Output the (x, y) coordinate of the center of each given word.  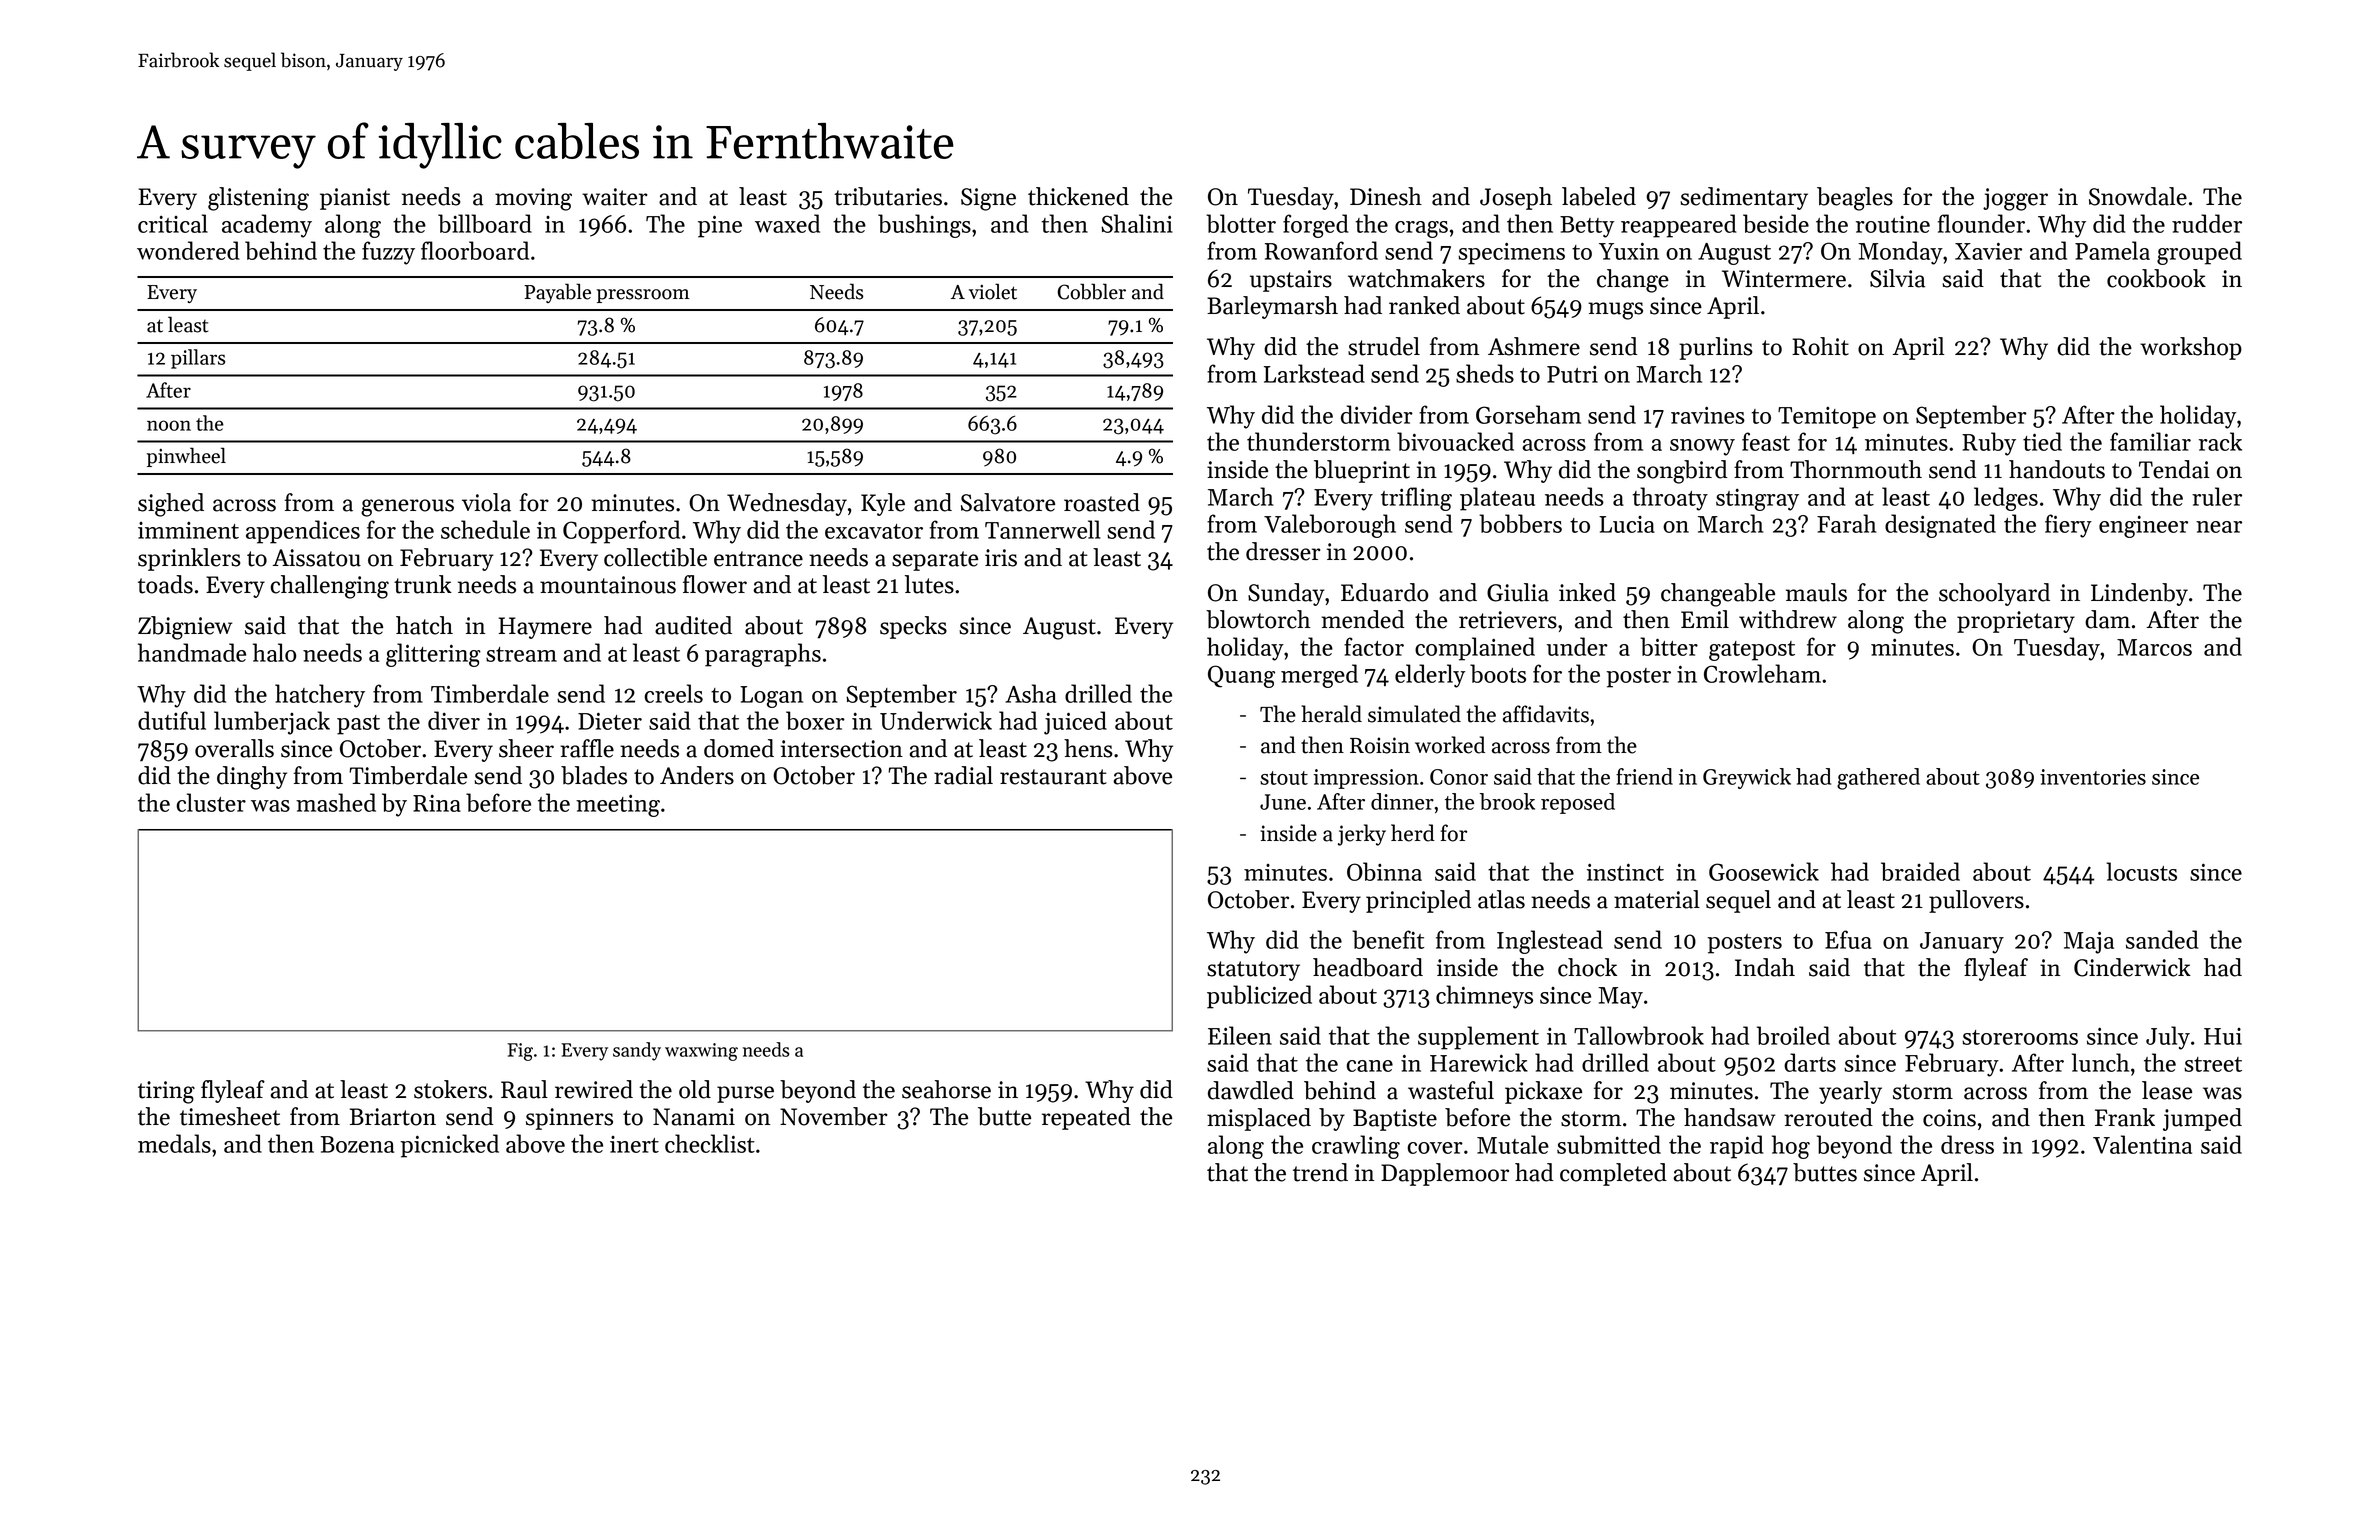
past (358, 725)
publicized (1259, 997)
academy (267, 226)
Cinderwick (2132, 967)
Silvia (1897, 278)
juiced (1075, 723)
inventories (2093, 777)
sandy (637, 1051)
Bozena (357, 1144)
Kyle (883, 504)
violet (993, 291)
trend (1320, 1172)
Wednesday (787, 504)
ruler (2217, 496)
